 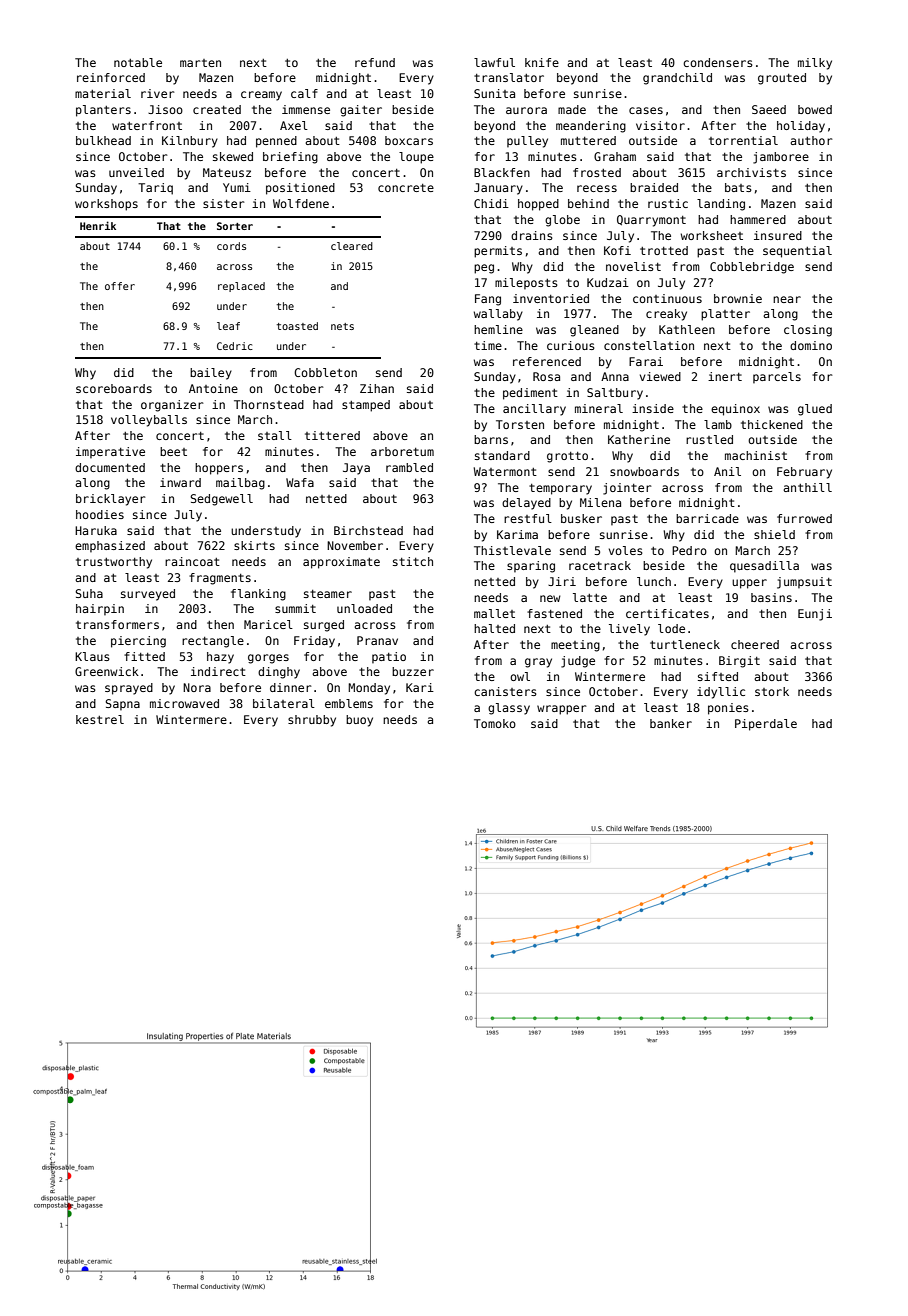 What do you see at coordinates (718, 62) in the screenshot?
I see `condensers` at bounding box center [718, 62].
